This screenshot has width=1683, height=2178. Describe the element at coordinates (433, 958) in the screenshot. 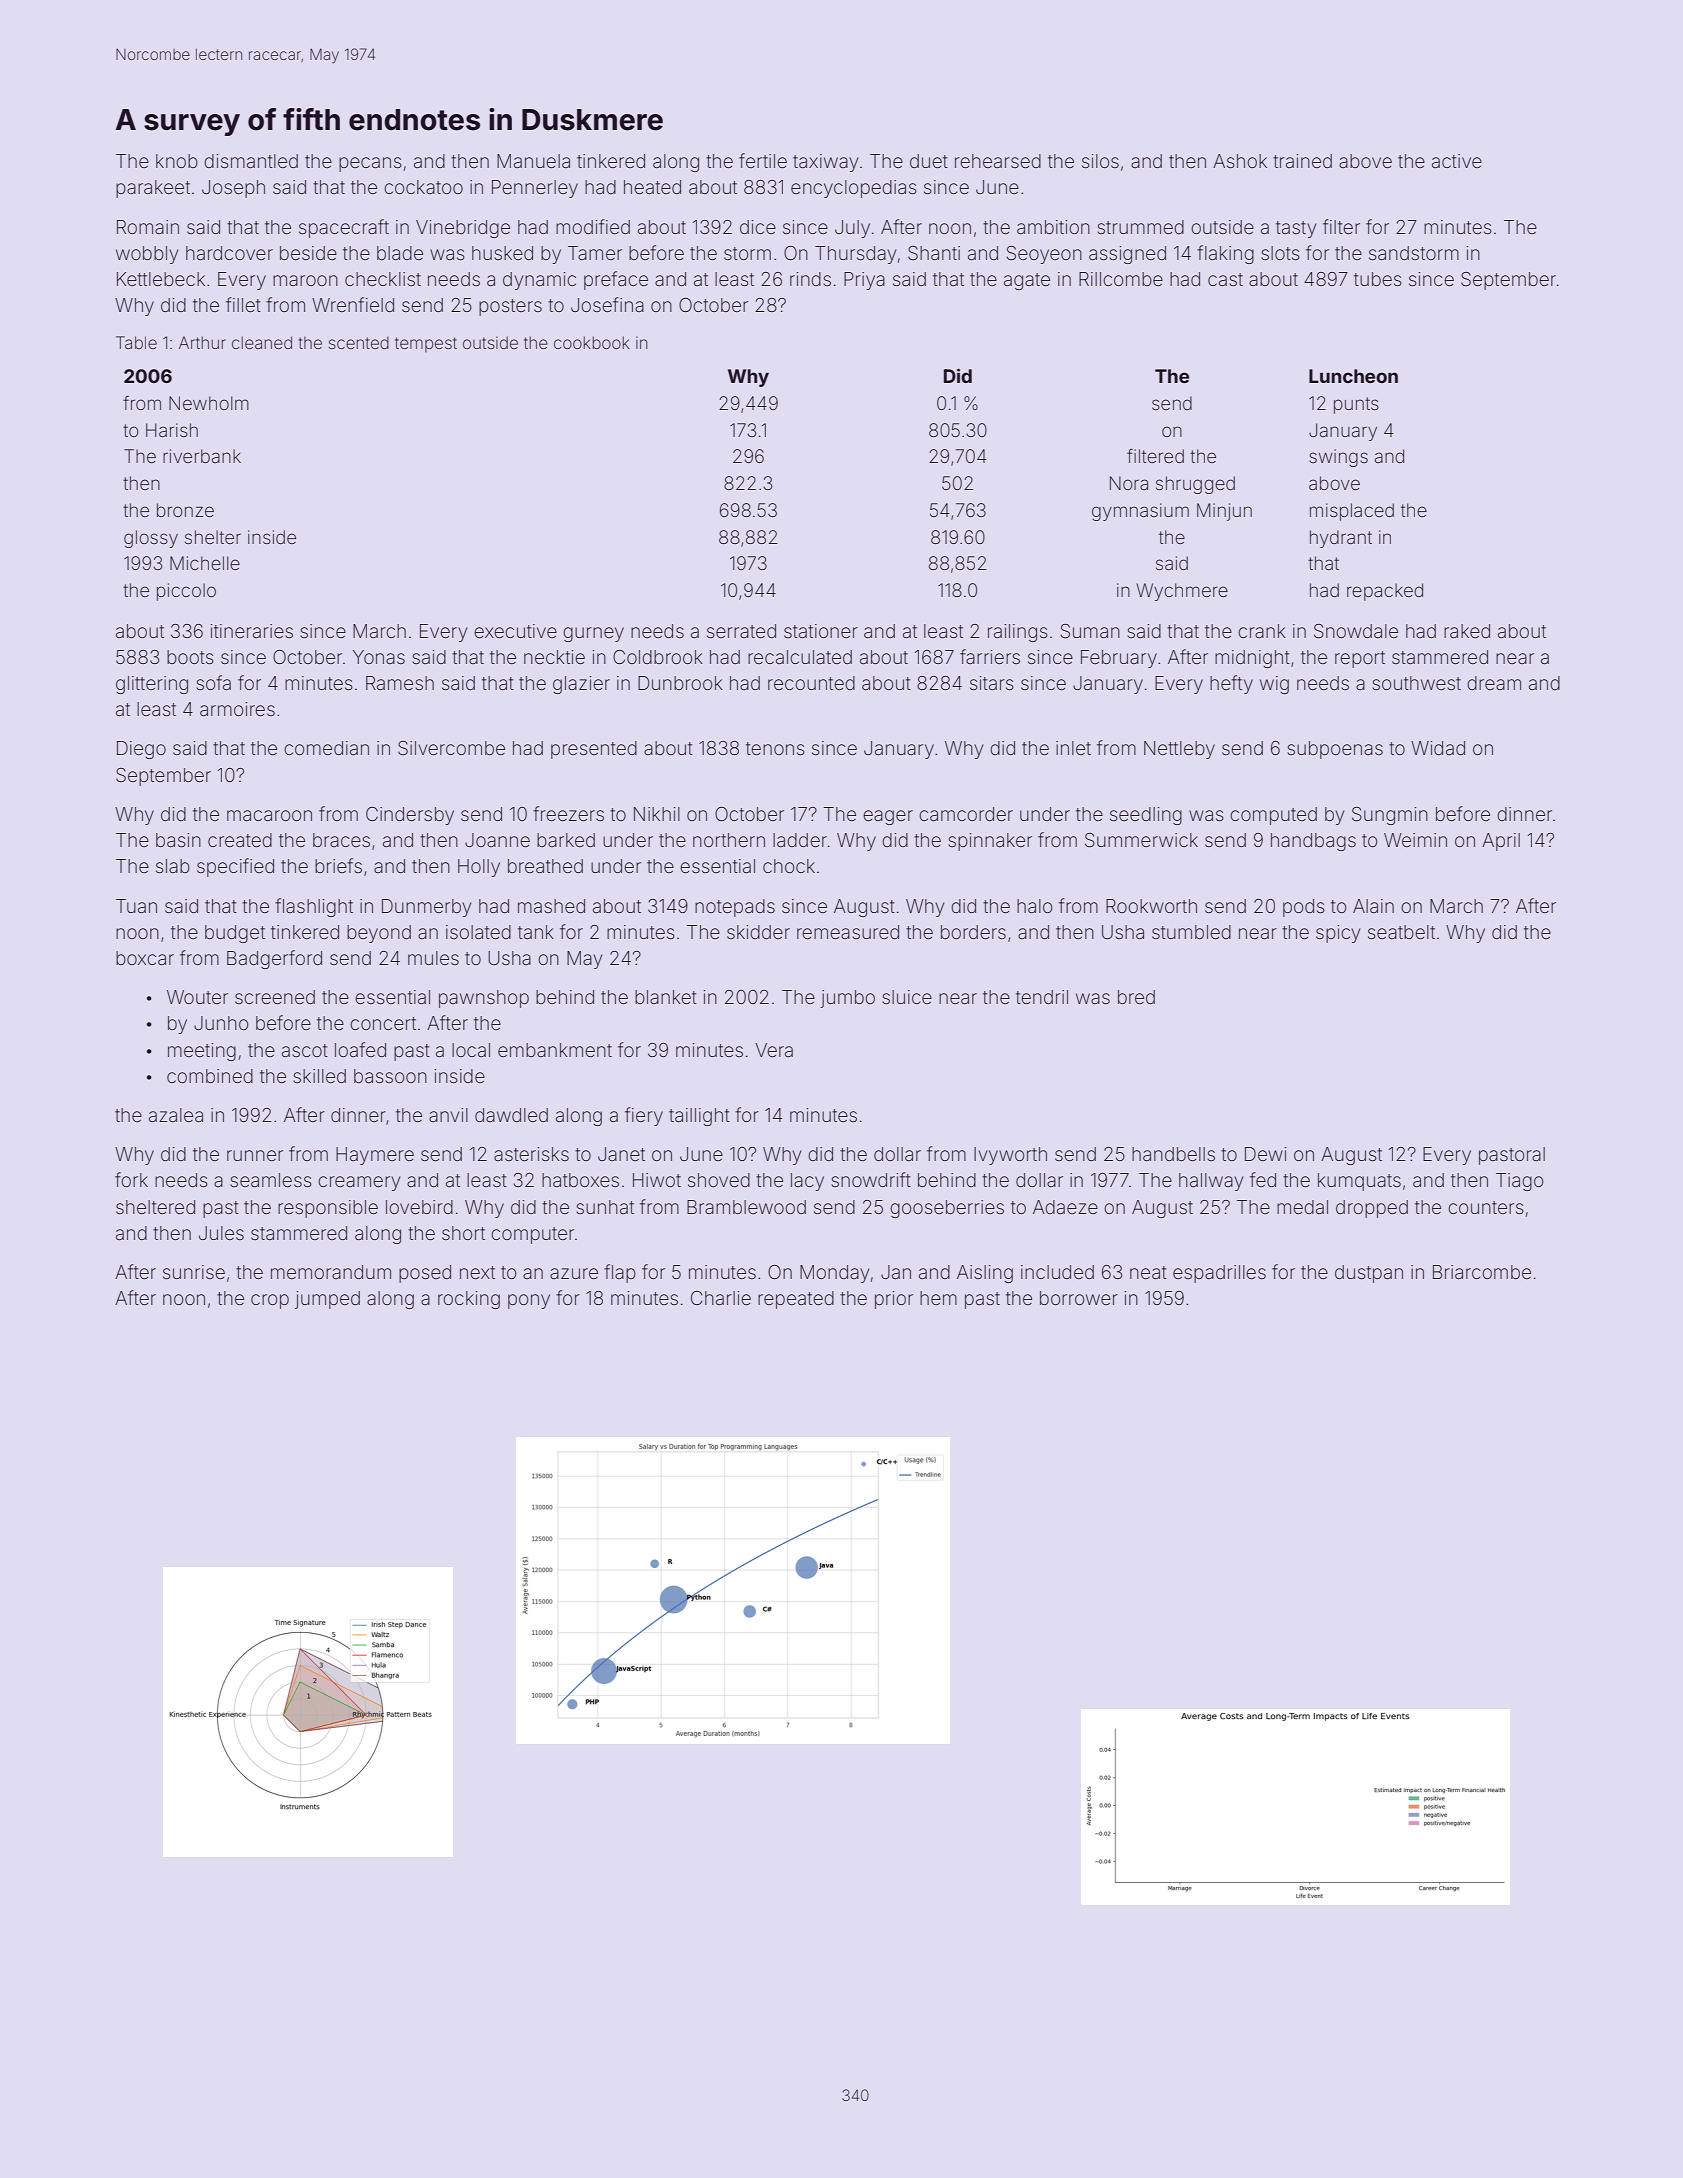

I see `mules` at that location.
